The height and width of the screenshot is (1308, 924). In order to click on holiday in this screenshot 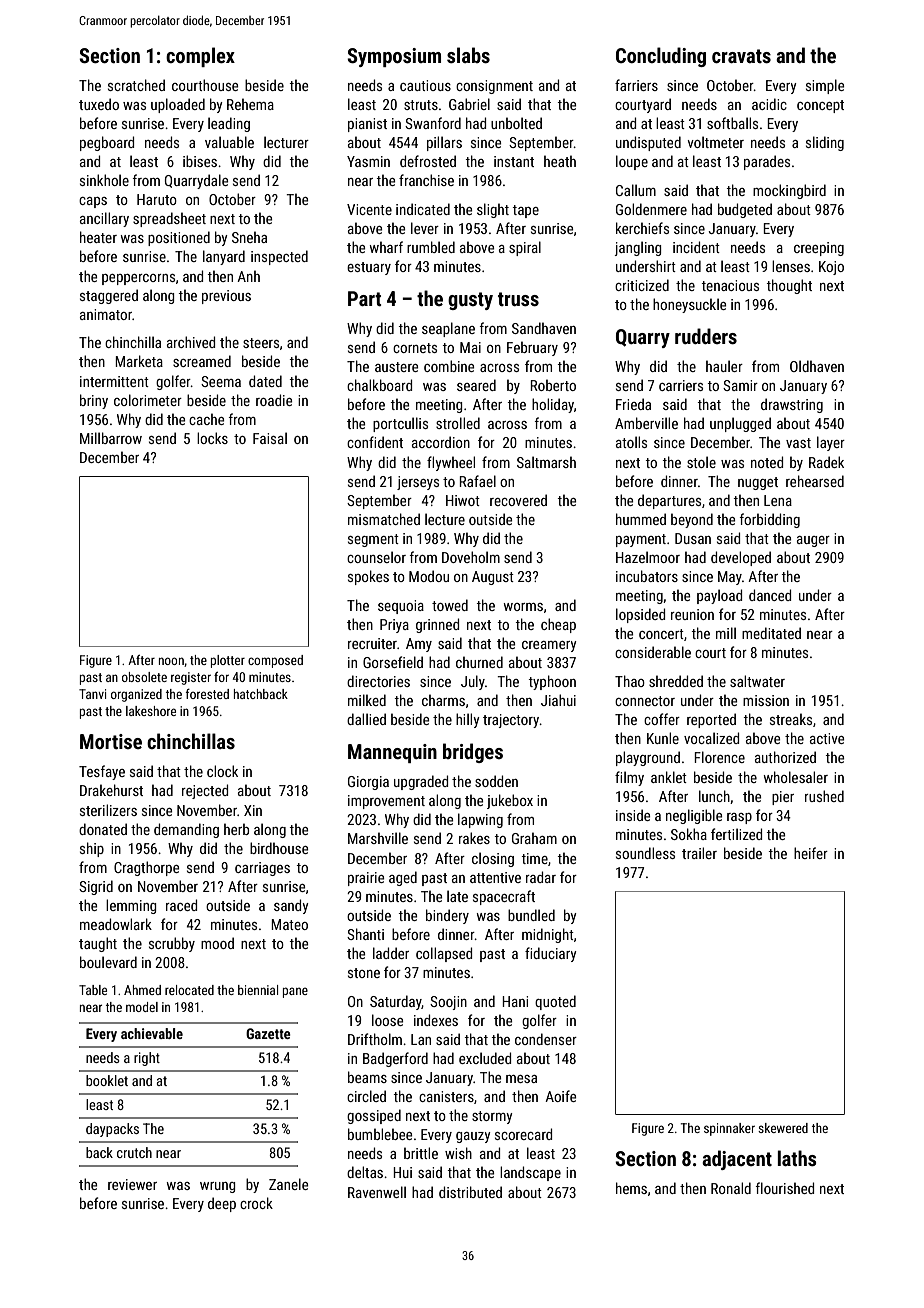, I will do `click(553, 405)`.
